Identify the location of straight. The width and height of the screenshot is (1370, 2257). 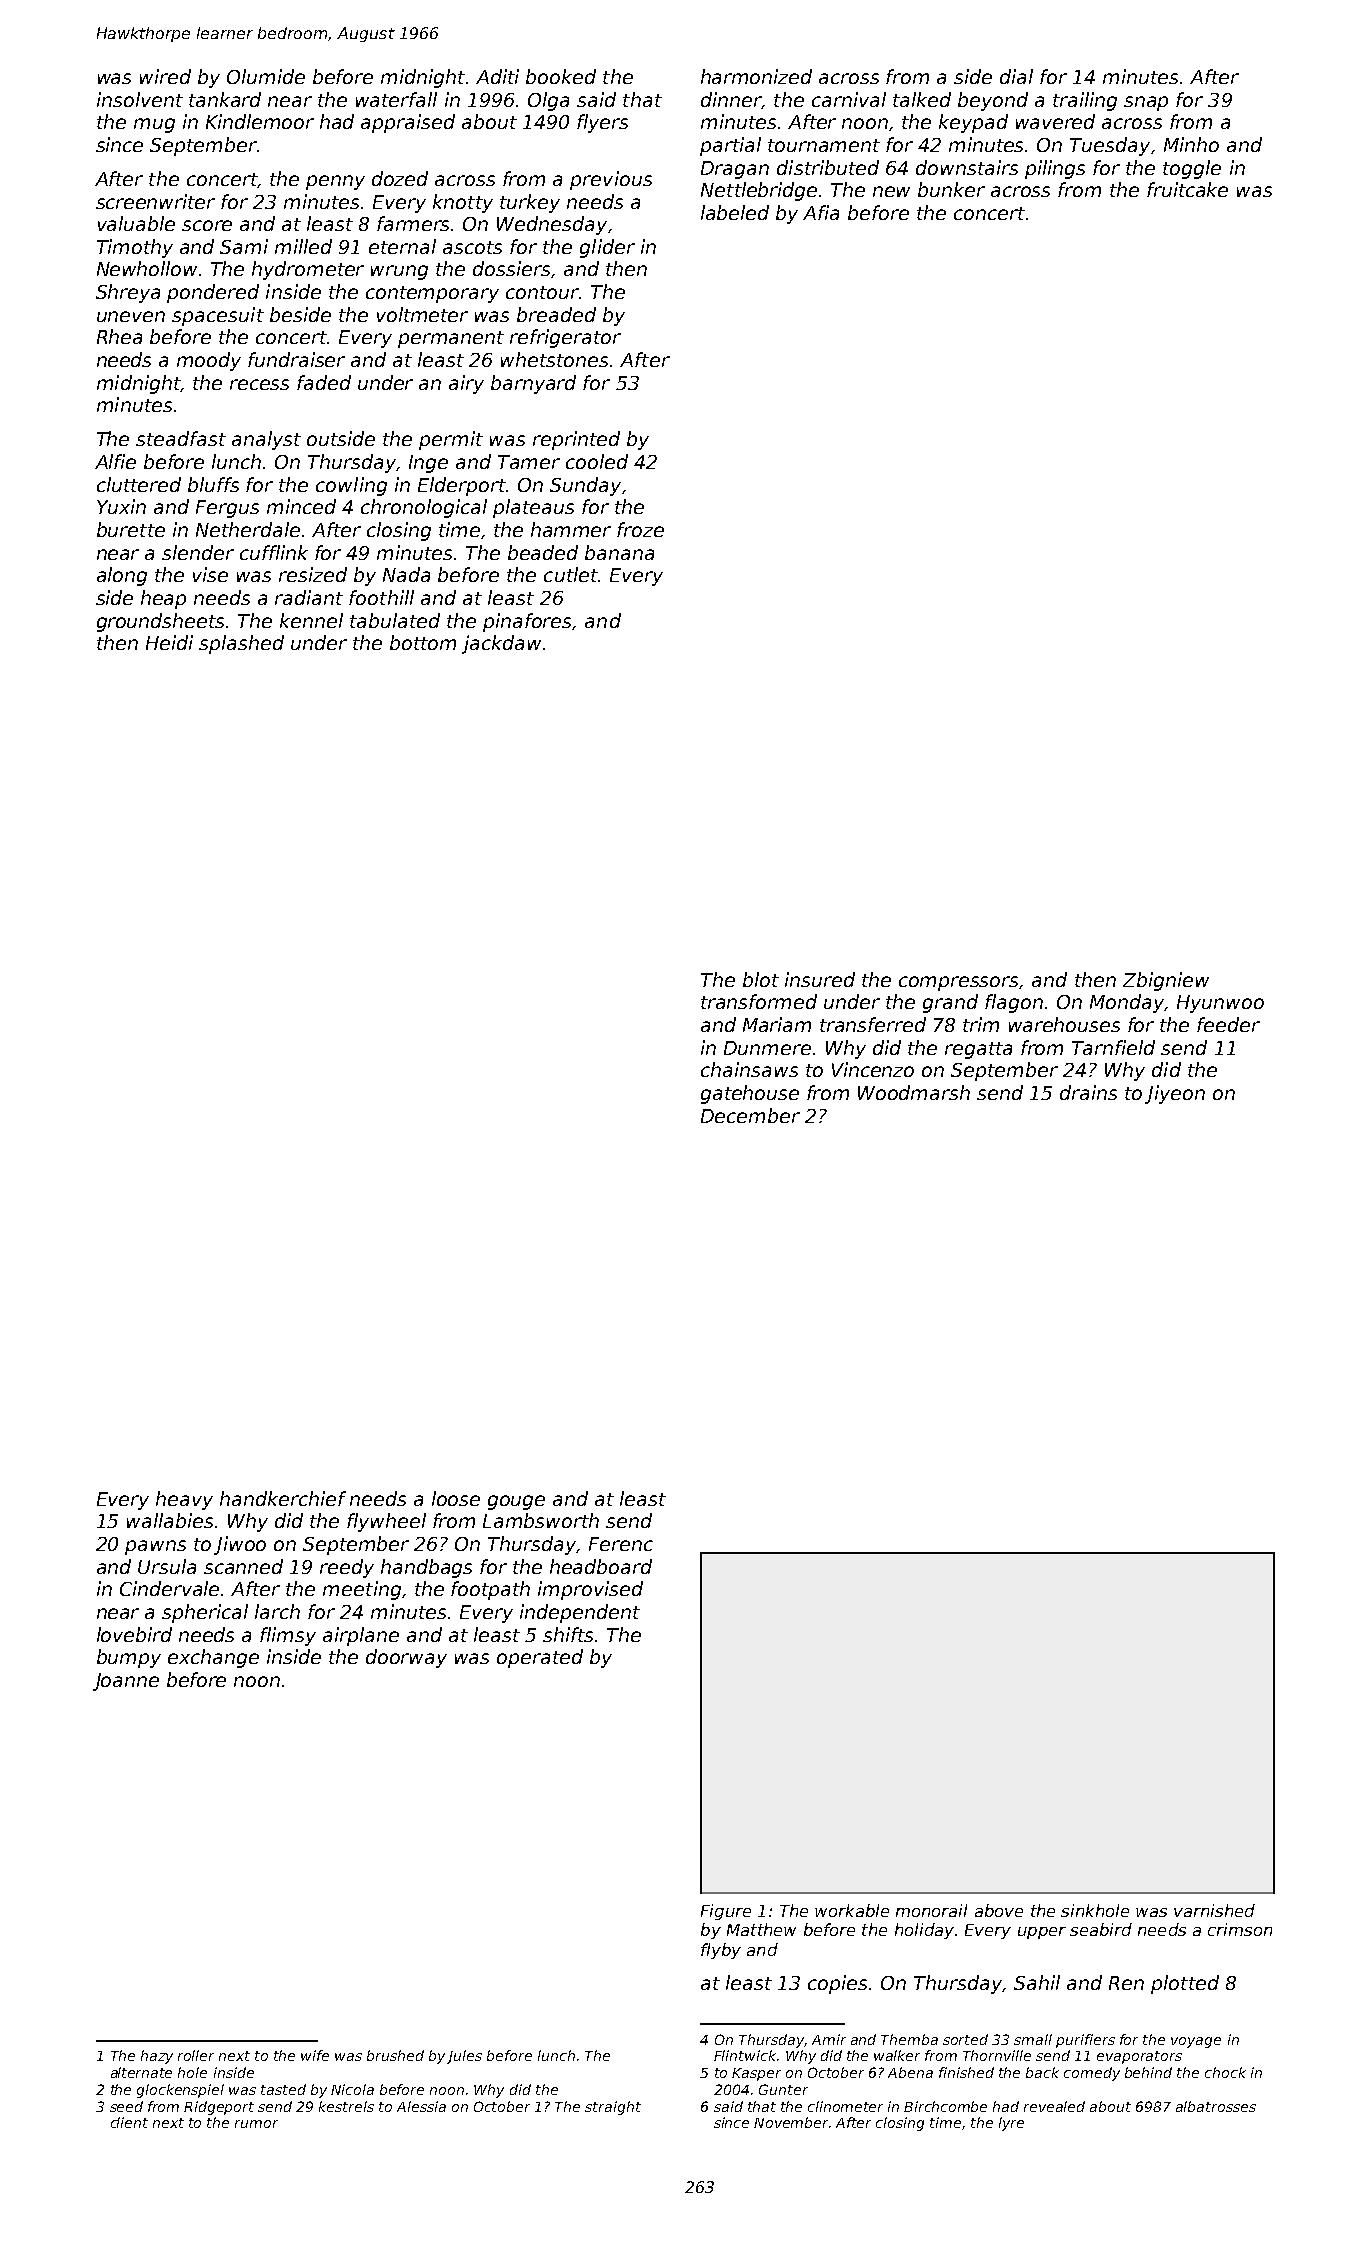
(613, 2108).
